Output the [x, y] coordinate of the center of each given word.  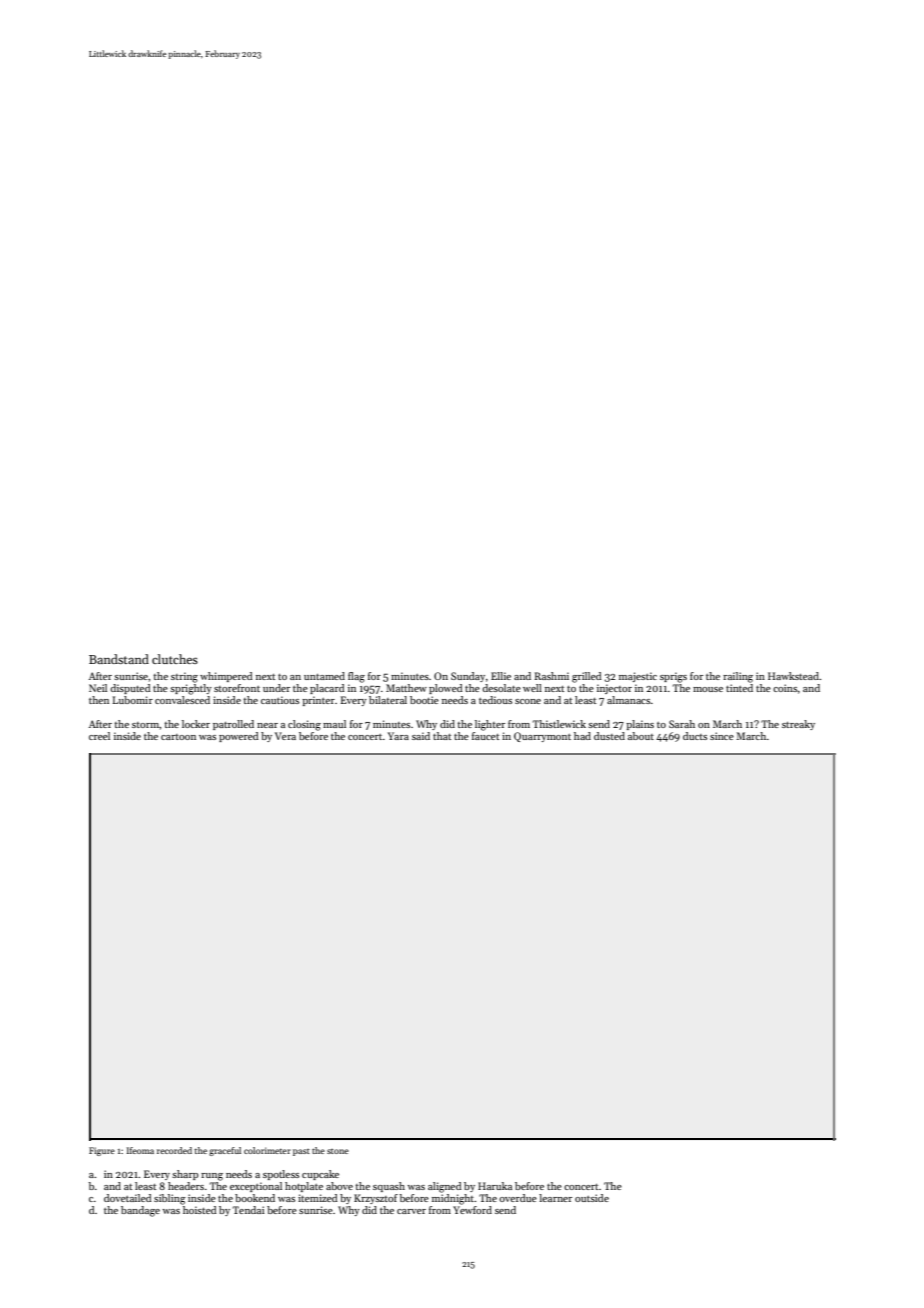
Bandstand [119, 659]
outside [592, 1198]
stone [338, 1151]
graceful [225, 1151]
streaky [798, 725]
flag [356, 677]
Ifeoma [140, 1150]
